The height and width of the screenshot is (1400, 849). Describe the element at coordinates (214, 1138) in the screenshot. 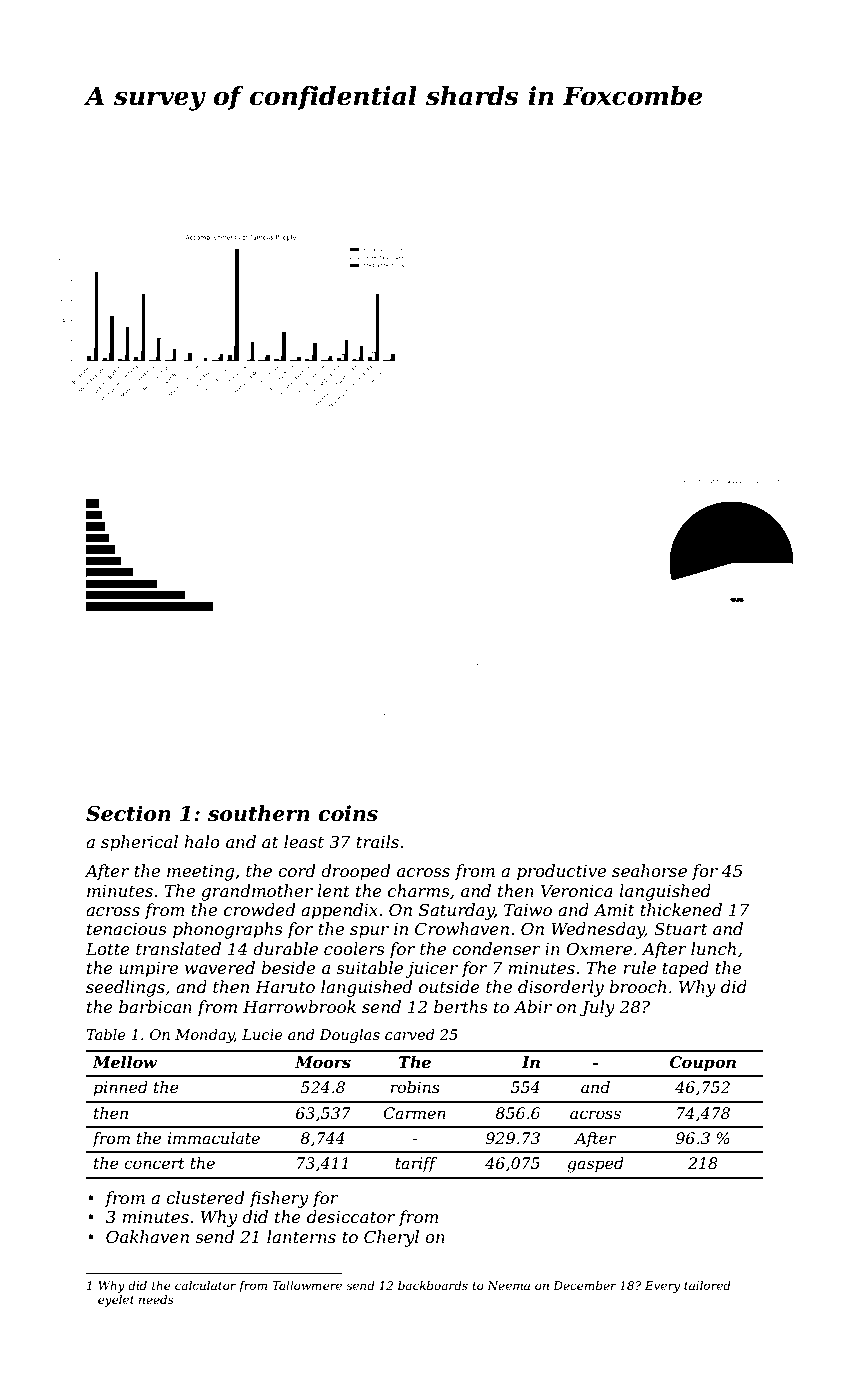

I see `immaculate` at that location.
